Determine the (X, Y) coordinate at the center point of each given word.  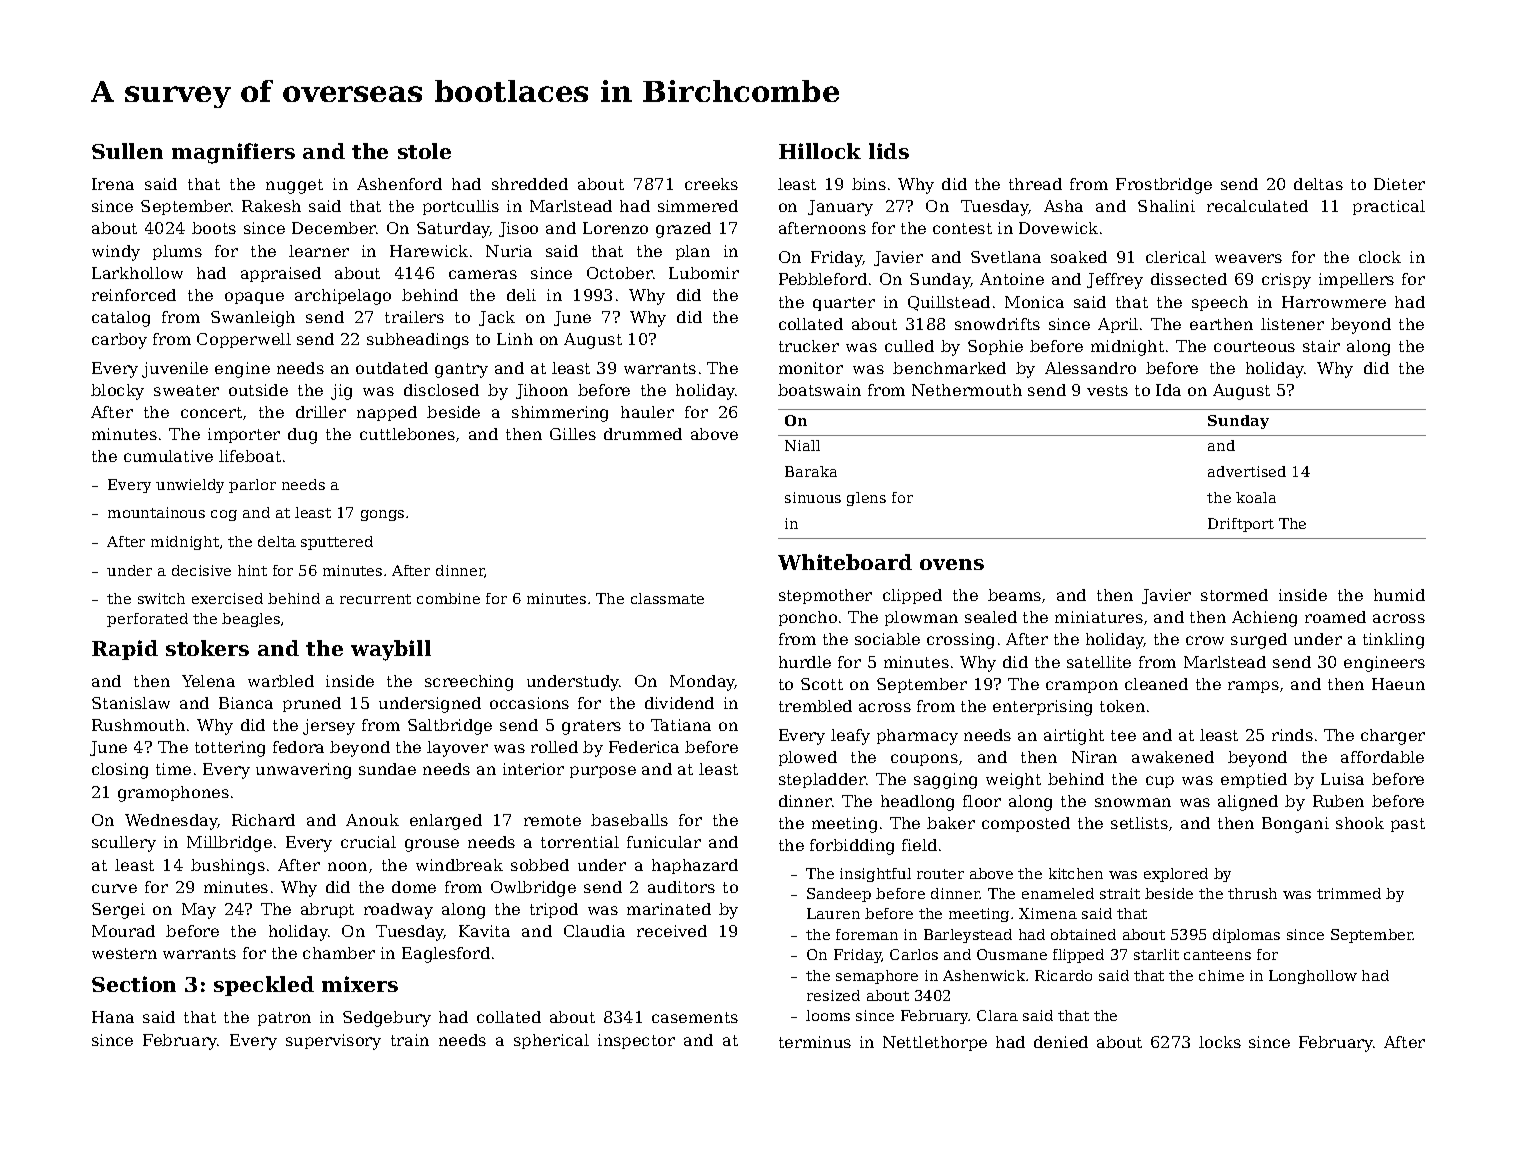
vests (1107, 390)
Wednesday (171, 822)
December (334, 228)
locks (1220, 1042)
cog (224, 515)
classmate (667, 598)
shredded (530, 184)
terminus (815, 1042)
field (919, 845)
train (410, 1040)
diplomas (1246, 936)
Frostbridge (1164, 186)
